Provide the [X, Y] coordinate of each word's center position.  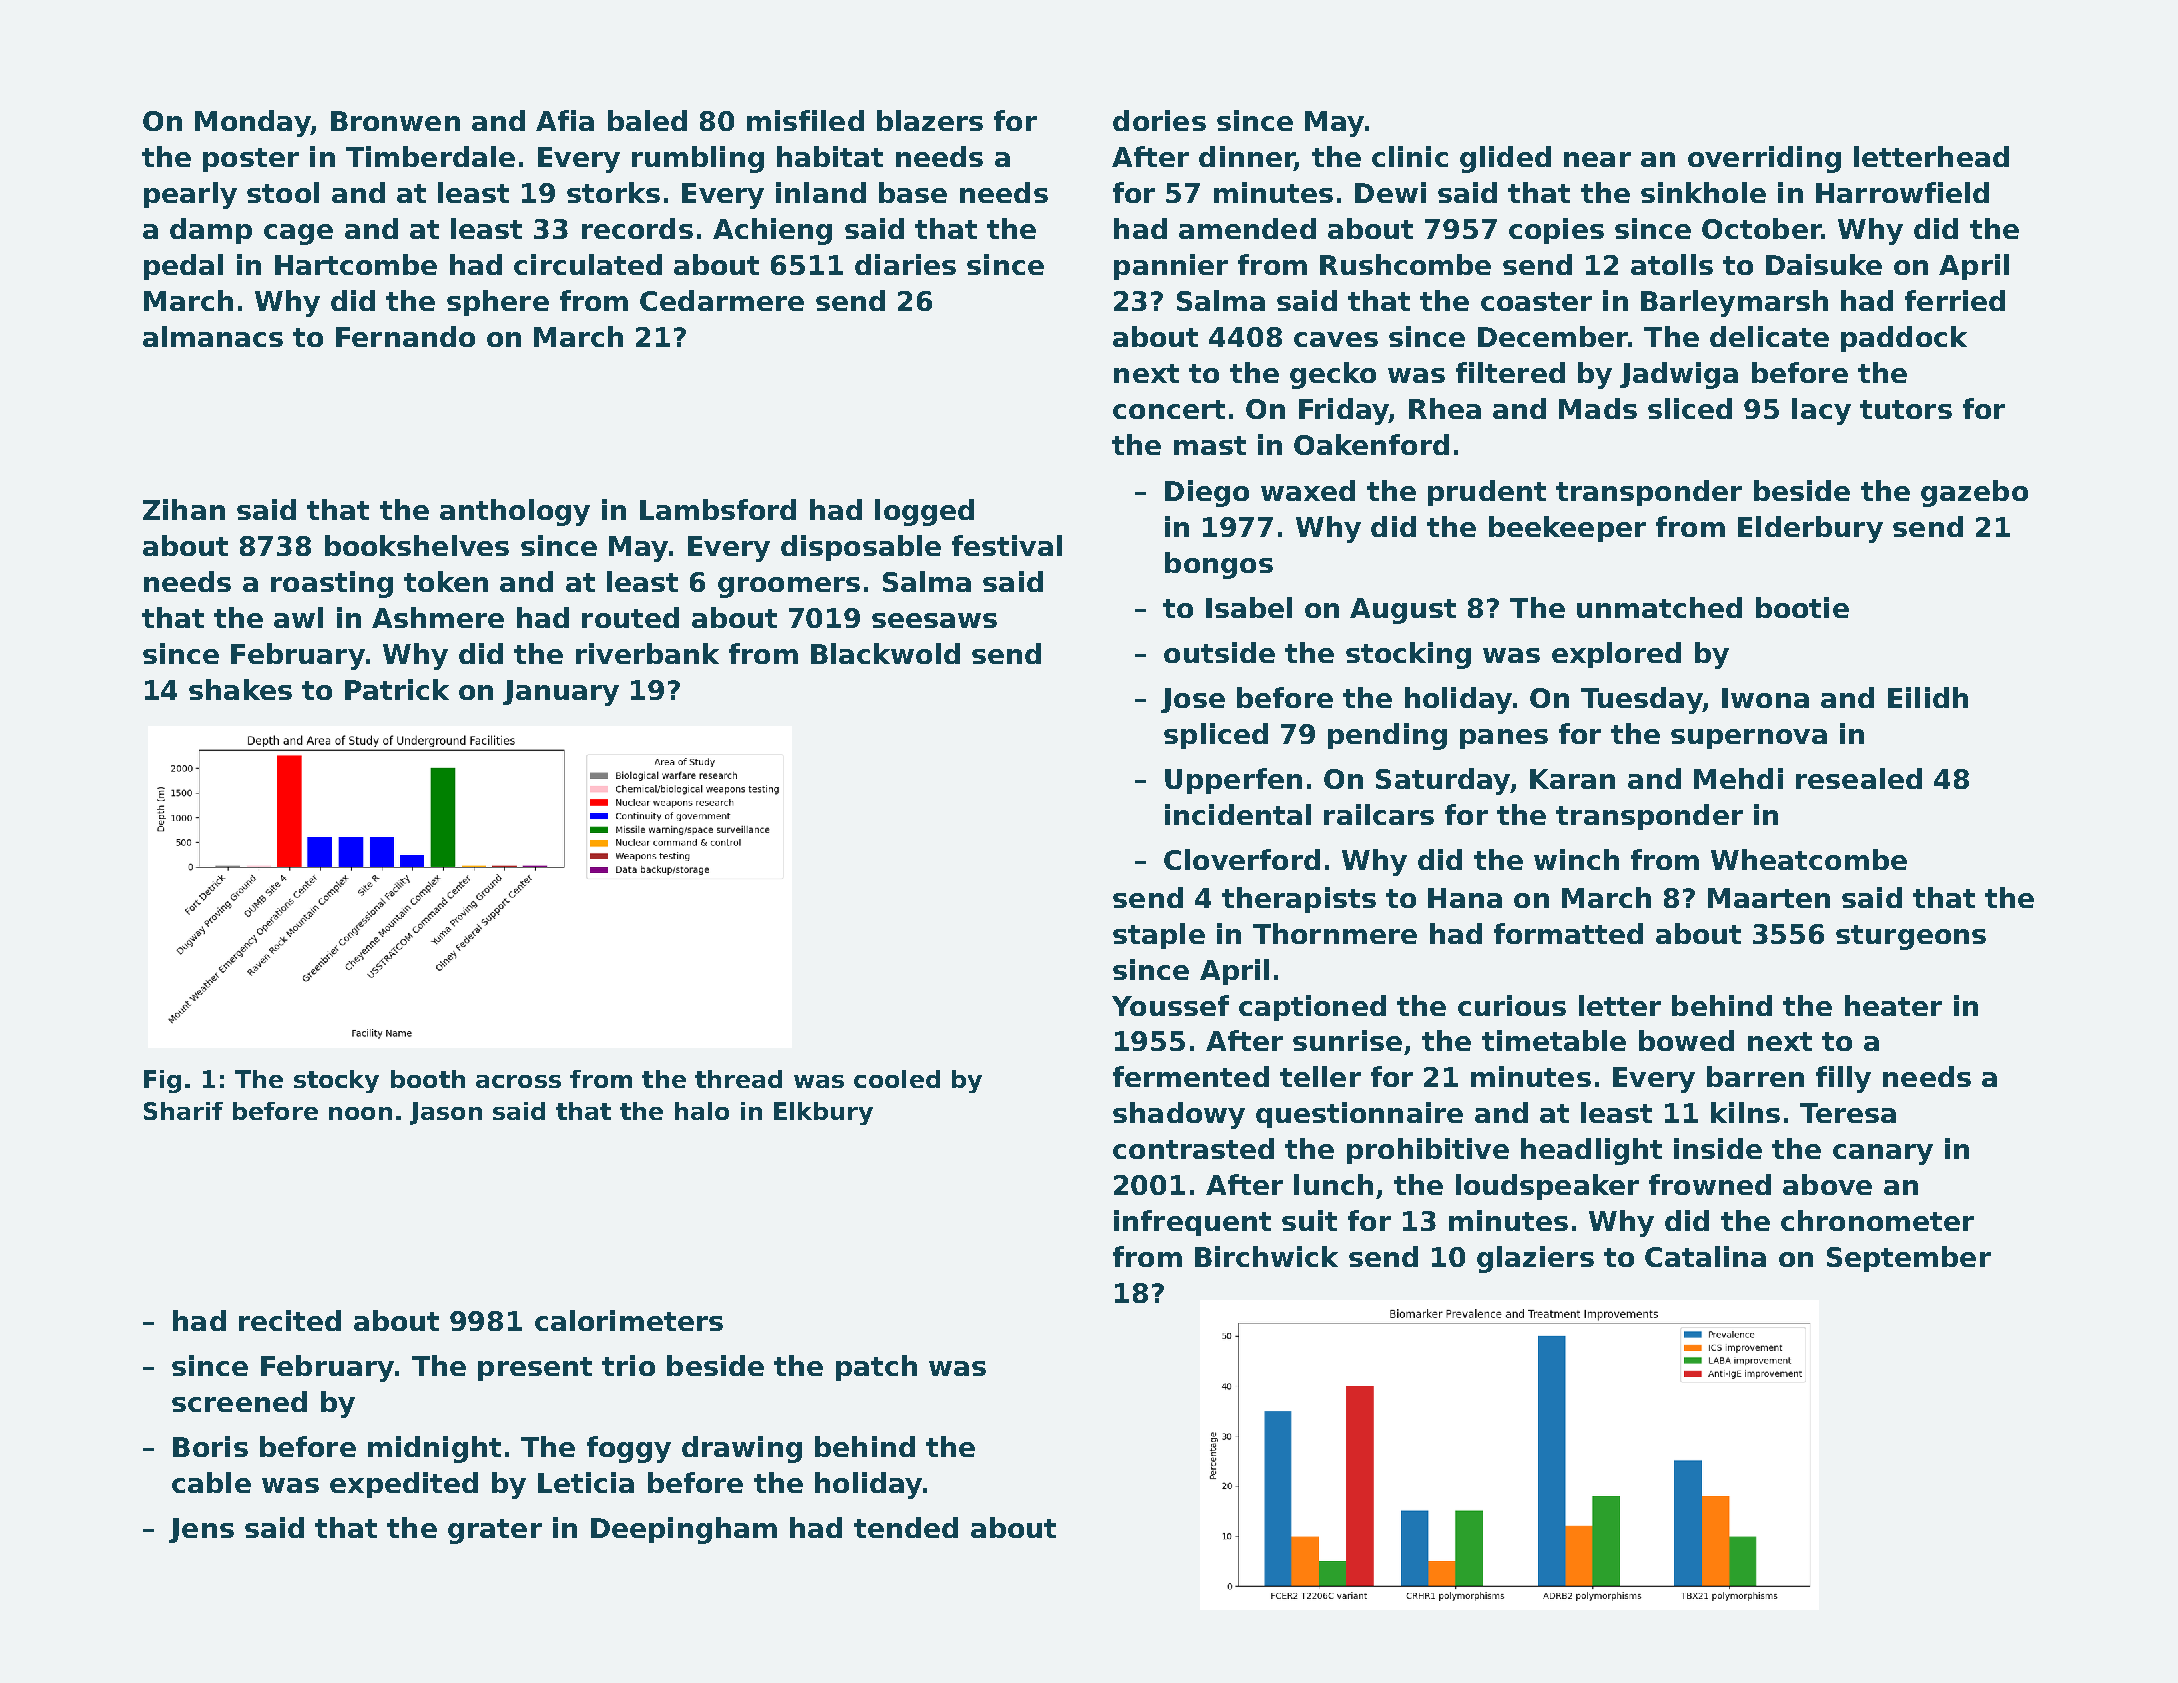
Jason [446, 1113]
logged [924, 512]
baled [647, 120]
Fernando [405, 336]
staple [1159, 936]
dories [1159, 120]
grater [495, 1531]
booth [428, 1079]
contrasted [1193, 1148]
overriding [1764, 159]
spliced [1216, 736]
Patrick [397, 689]
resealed [1859, 778]
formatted [1568, 933]
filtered [1510, 372]
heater [1893, 1005]
